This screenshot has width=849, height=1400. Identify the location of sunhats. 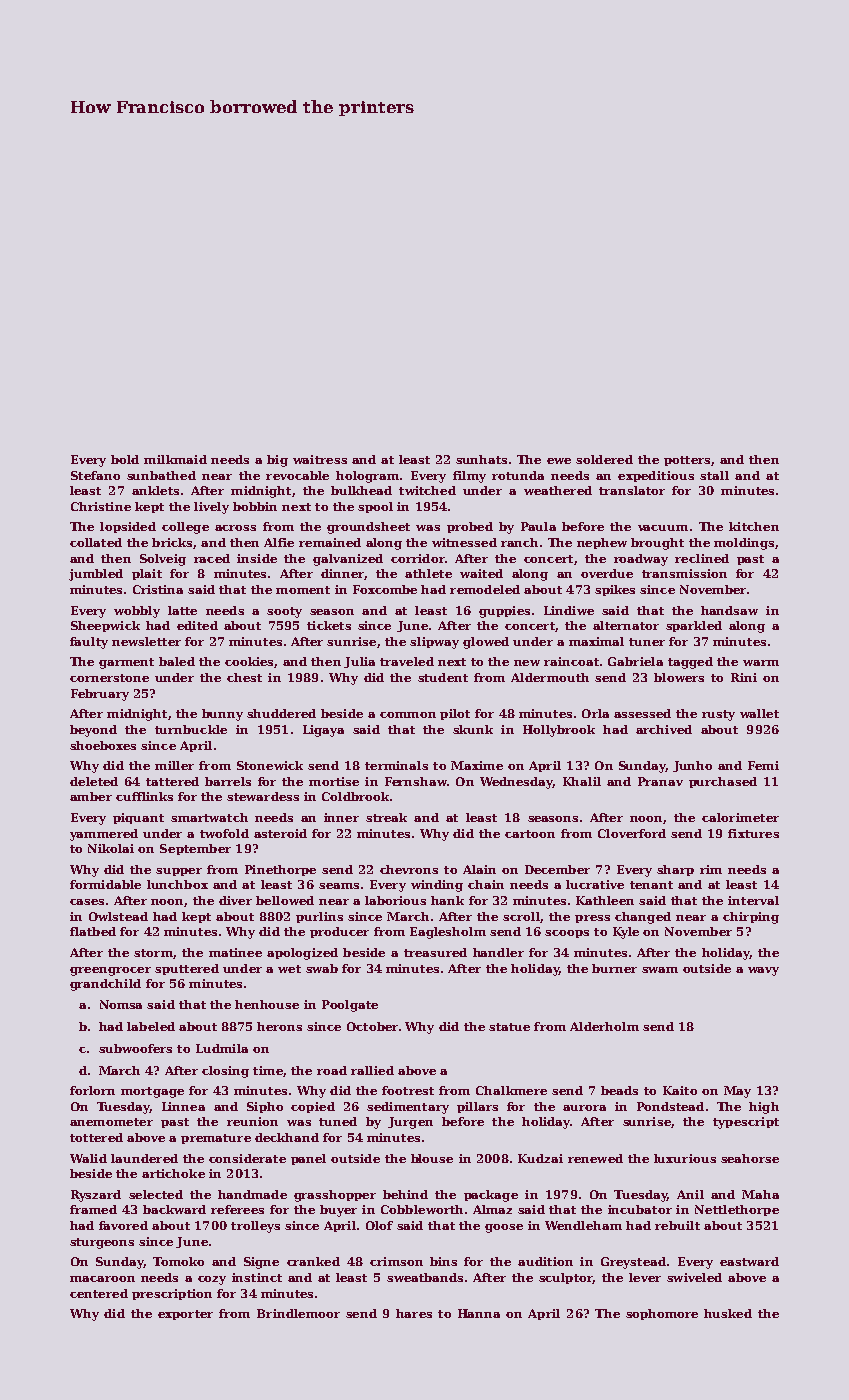
(481, 459).
